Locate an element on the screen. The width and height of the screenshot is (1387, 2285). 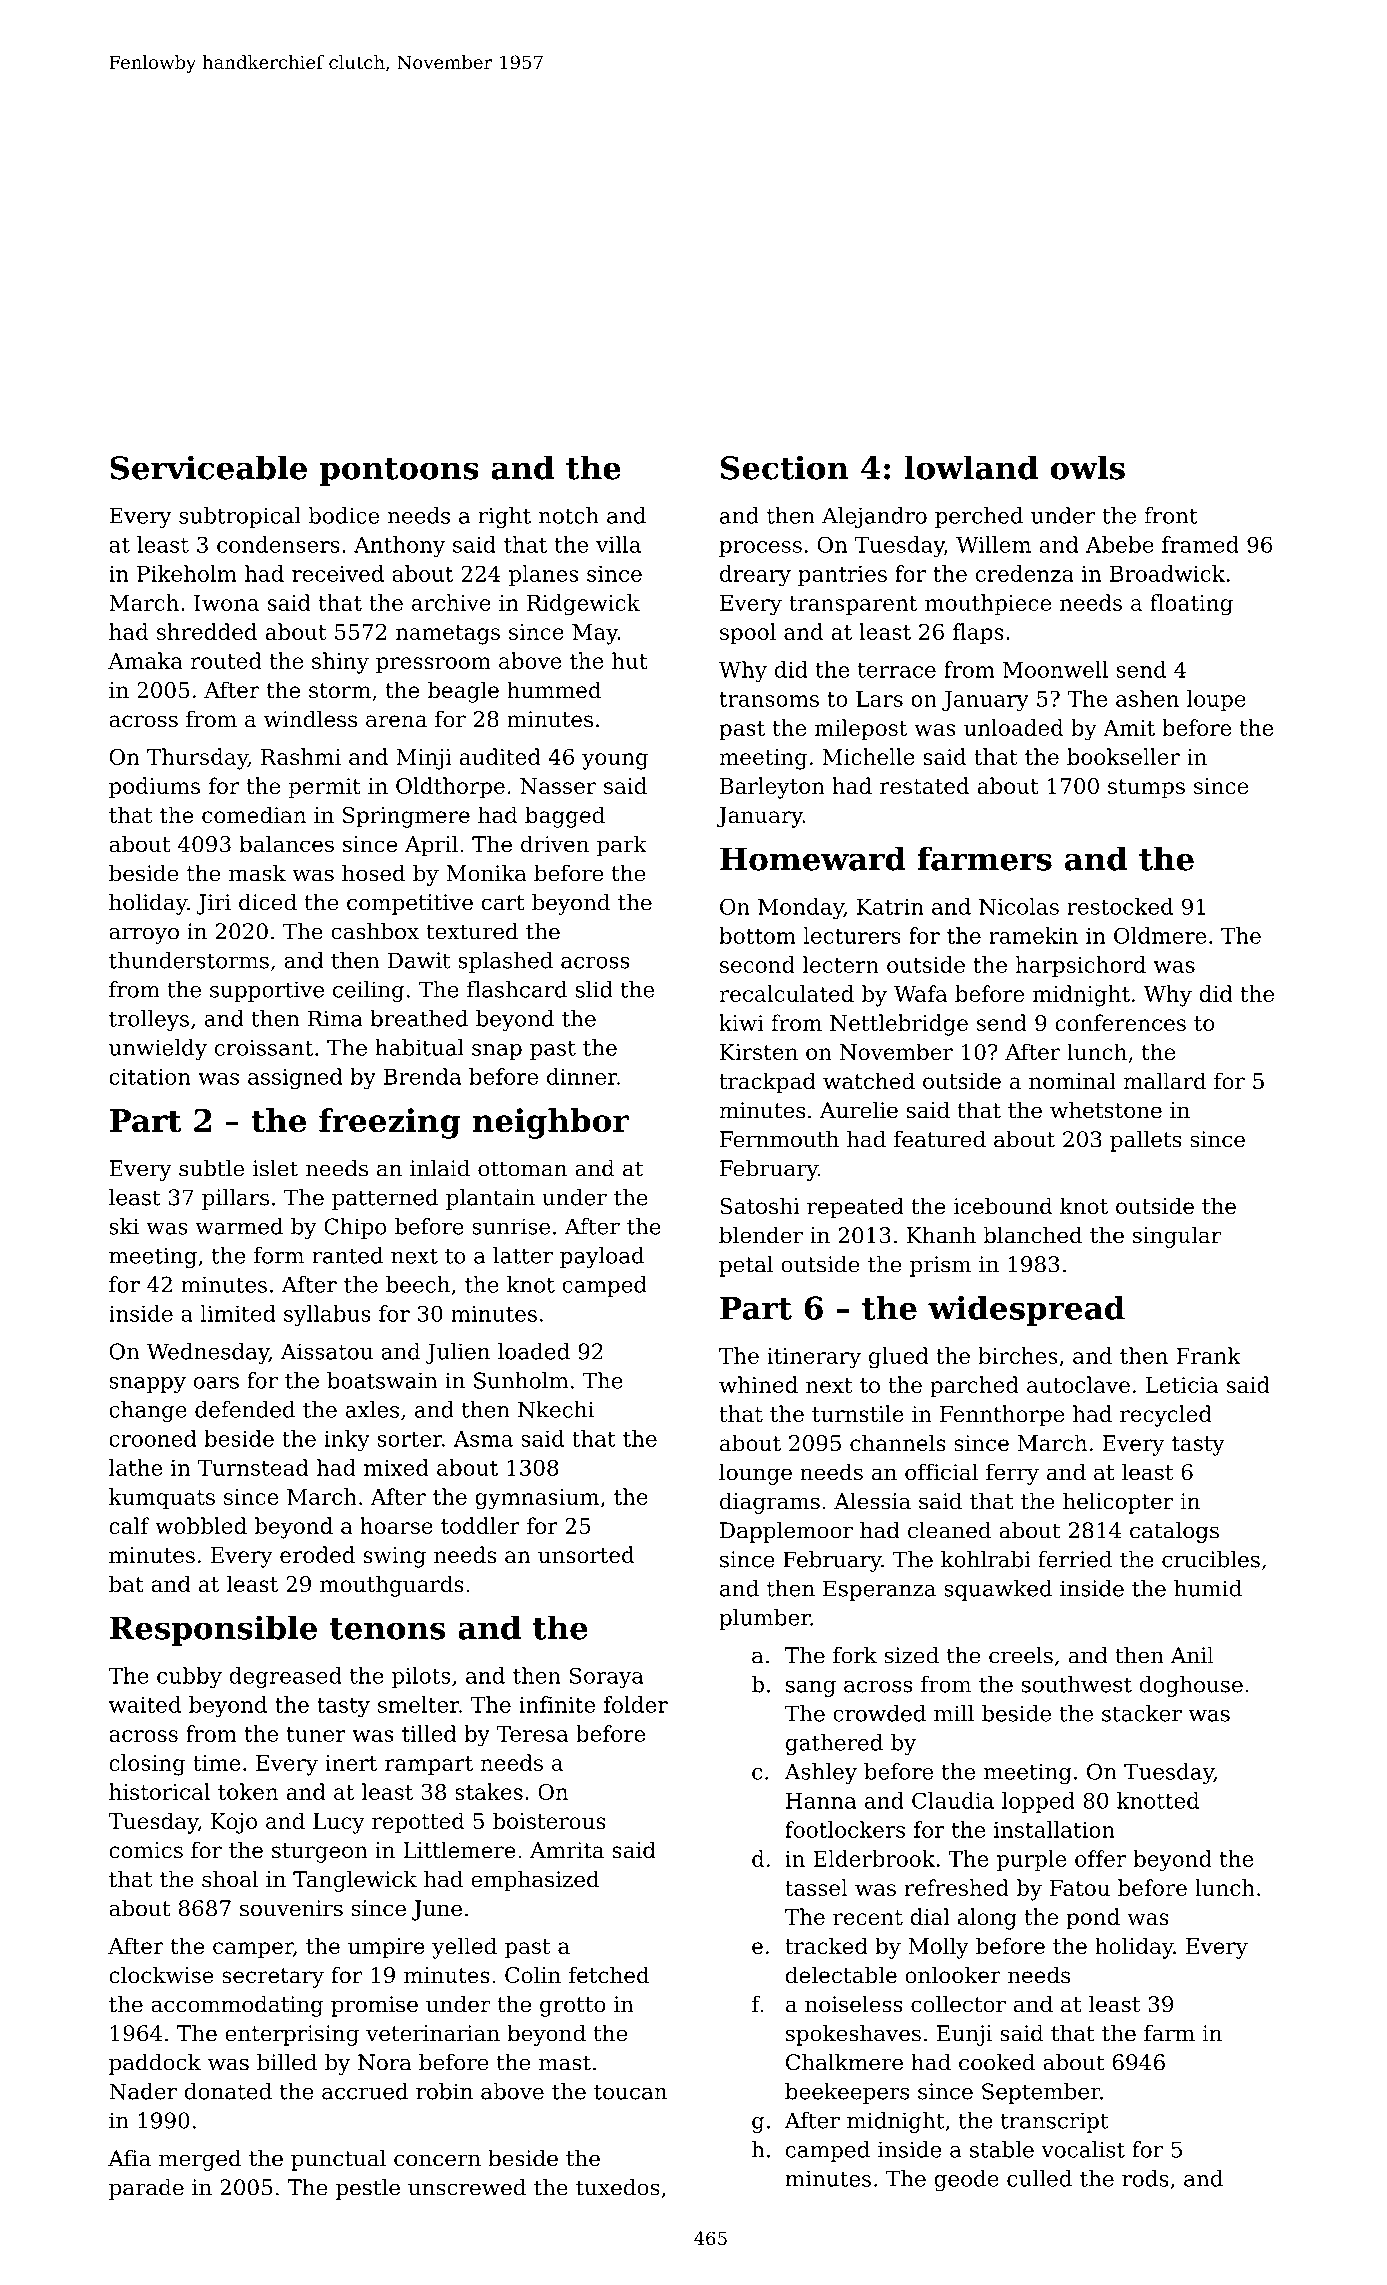
mill is located at coordinates (954, 1713).
